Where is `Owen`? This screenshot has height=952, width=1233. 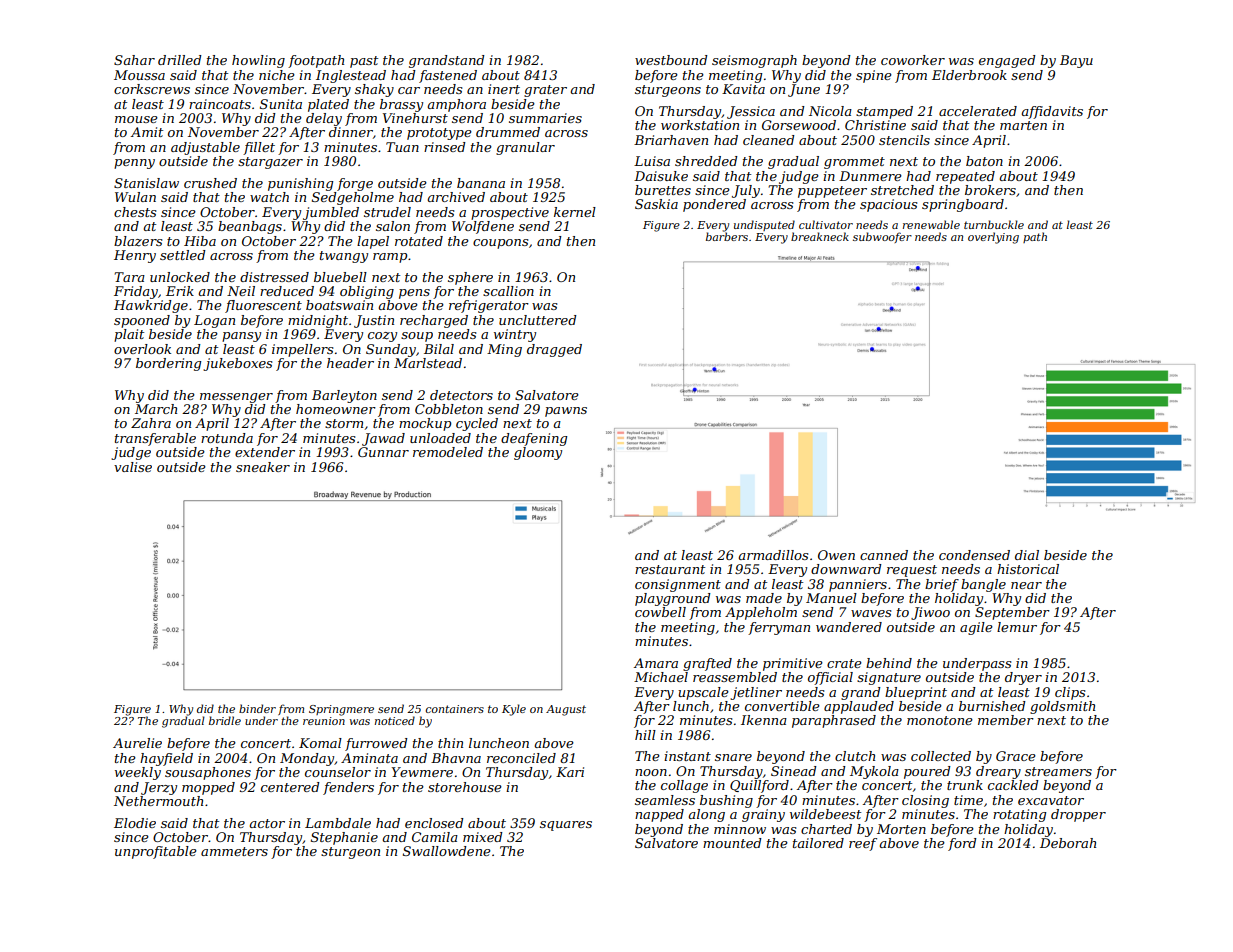 Owen is located at coordinates (836, 555).
